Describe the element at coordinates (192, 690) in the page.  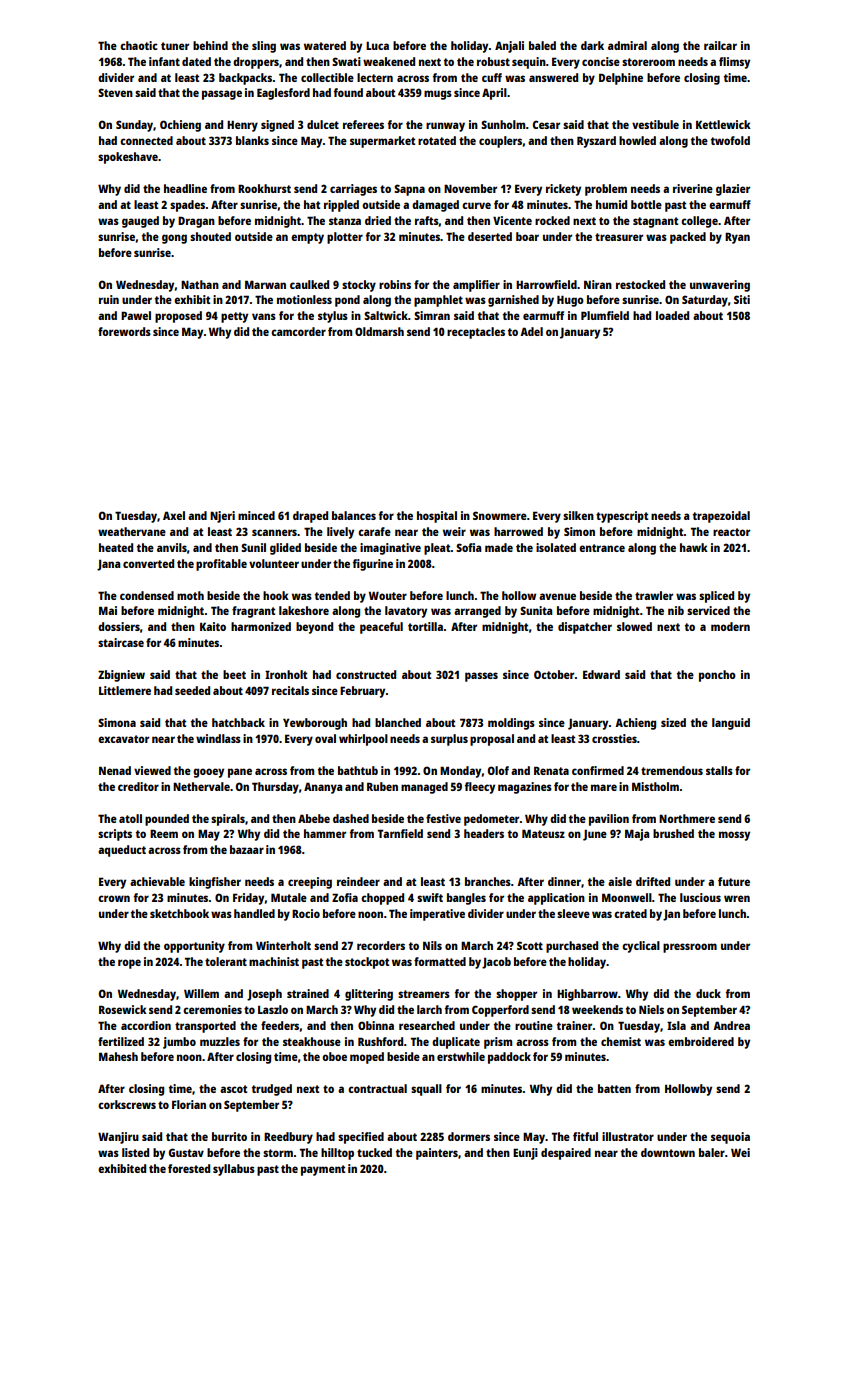
I see `seeded` at that location.
